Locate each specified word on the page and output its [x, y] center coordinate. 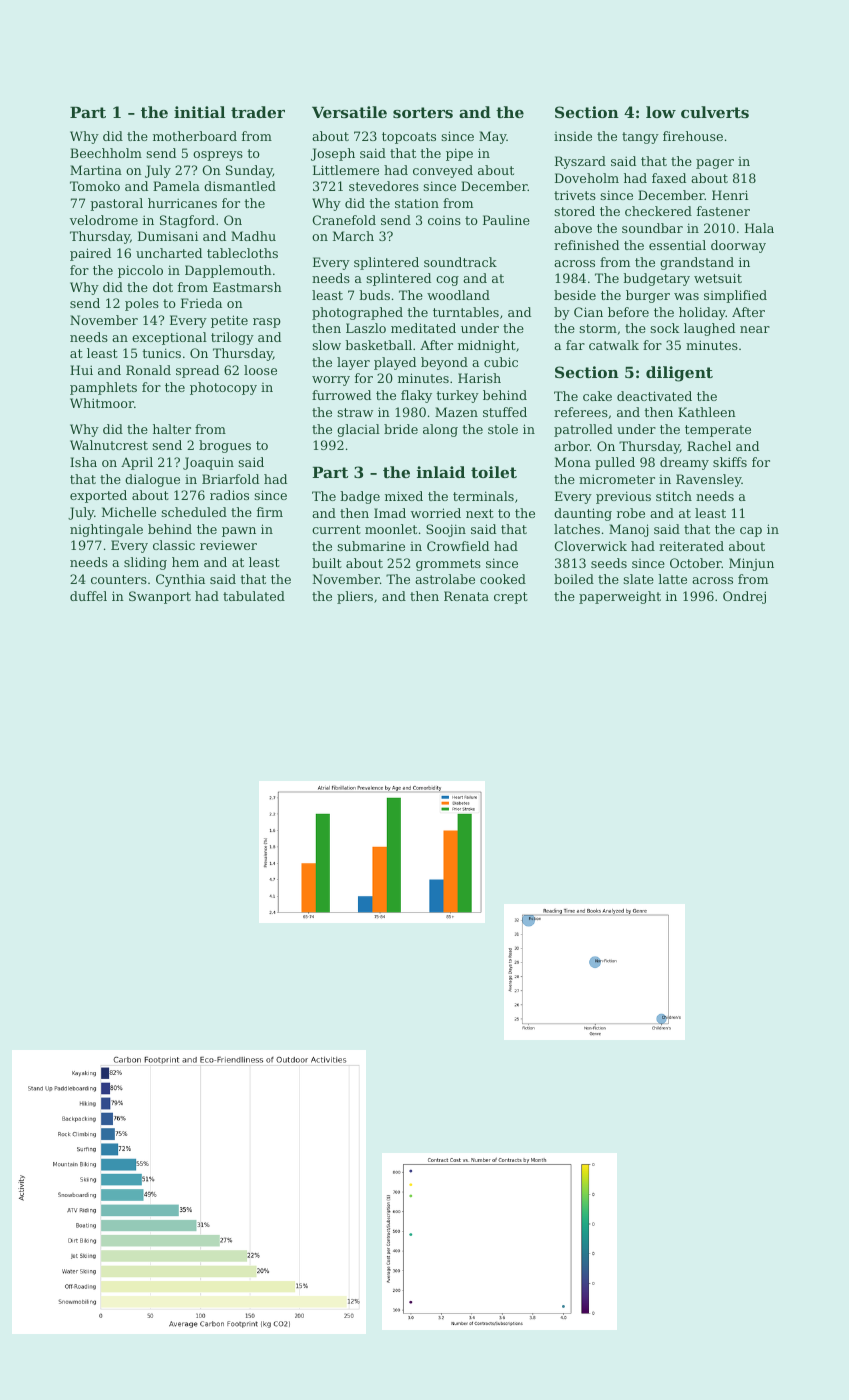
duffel [88, 596]
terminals [483, 496]
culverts [715, 112]
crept [511, 598]
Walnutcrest [109, 445]
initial [199, 112]
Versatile [349, 112]
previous [623, 497]
